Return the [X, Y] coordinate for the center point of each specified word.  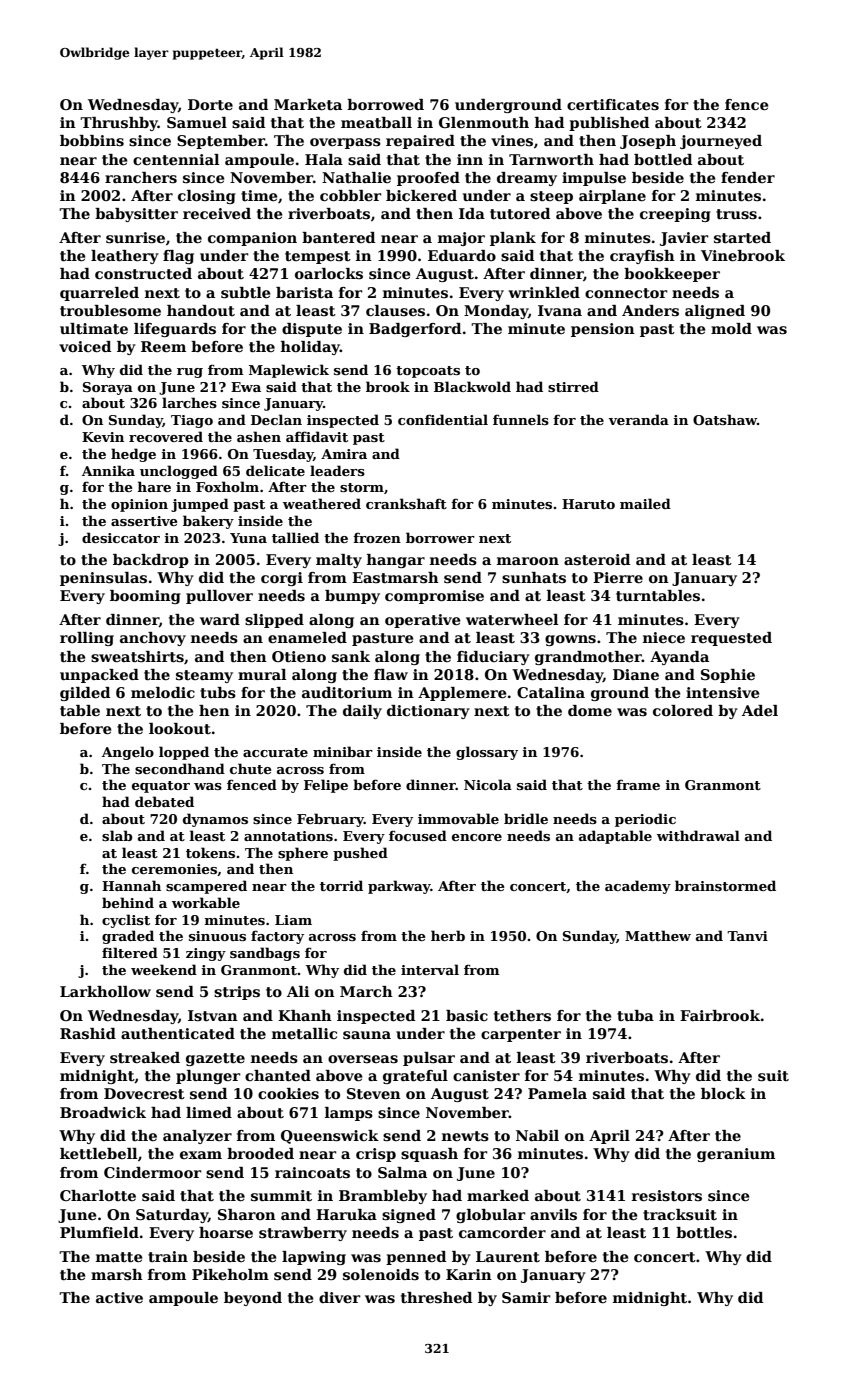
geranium [736, 1155]
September [221, 142]
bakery [208, 522]
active [119, 1297]
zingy [206, 954]
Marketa [308, 104]
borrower [440, 537]
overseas [363, 1059]
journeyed [721, 142]
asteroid [597, 559]
